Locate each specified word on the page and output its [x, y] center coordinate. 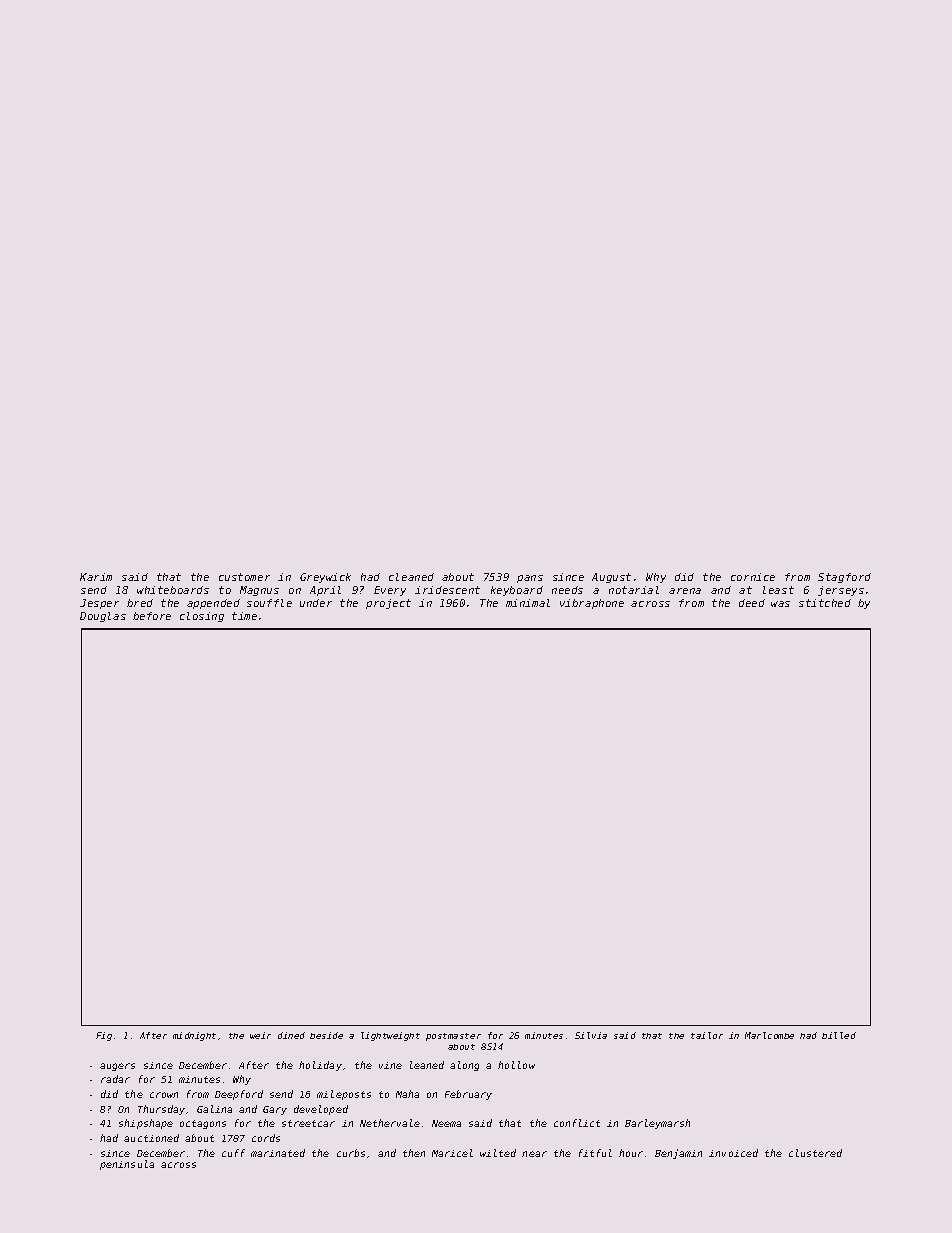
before [152, 616]
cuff [233, 1153]
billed [839, 1035]
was [780, 604]
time [244, 616]
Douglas [103, 617]
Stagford [844, 578]
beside [326, 1035]
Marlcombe [769, 1035]
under [316, 603]
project [388, 604]
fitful [595, 1153]
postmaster [453, 1037]
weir [260, 1035]
